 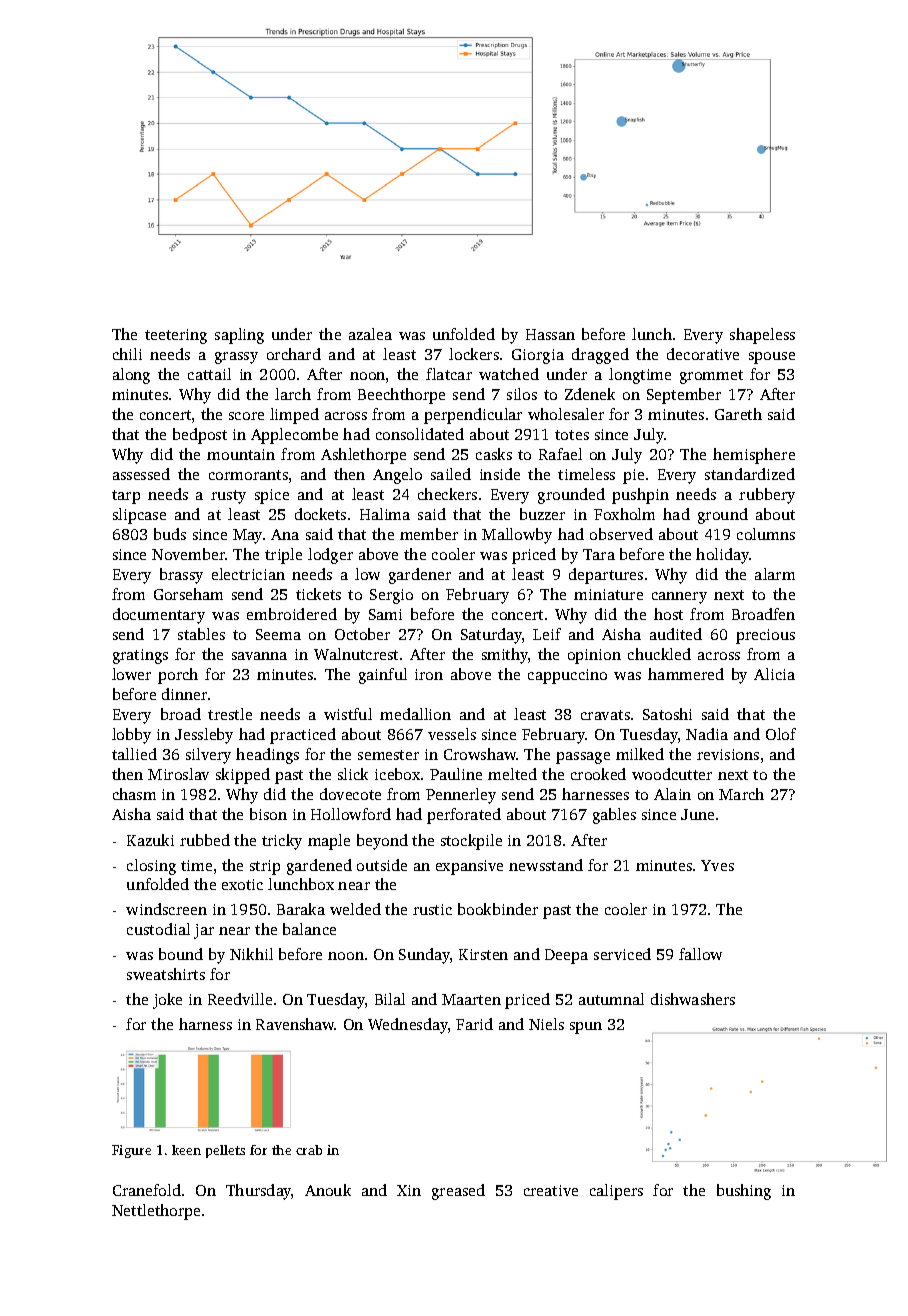 I want to click on keen, so click(x=186, y=1150).
